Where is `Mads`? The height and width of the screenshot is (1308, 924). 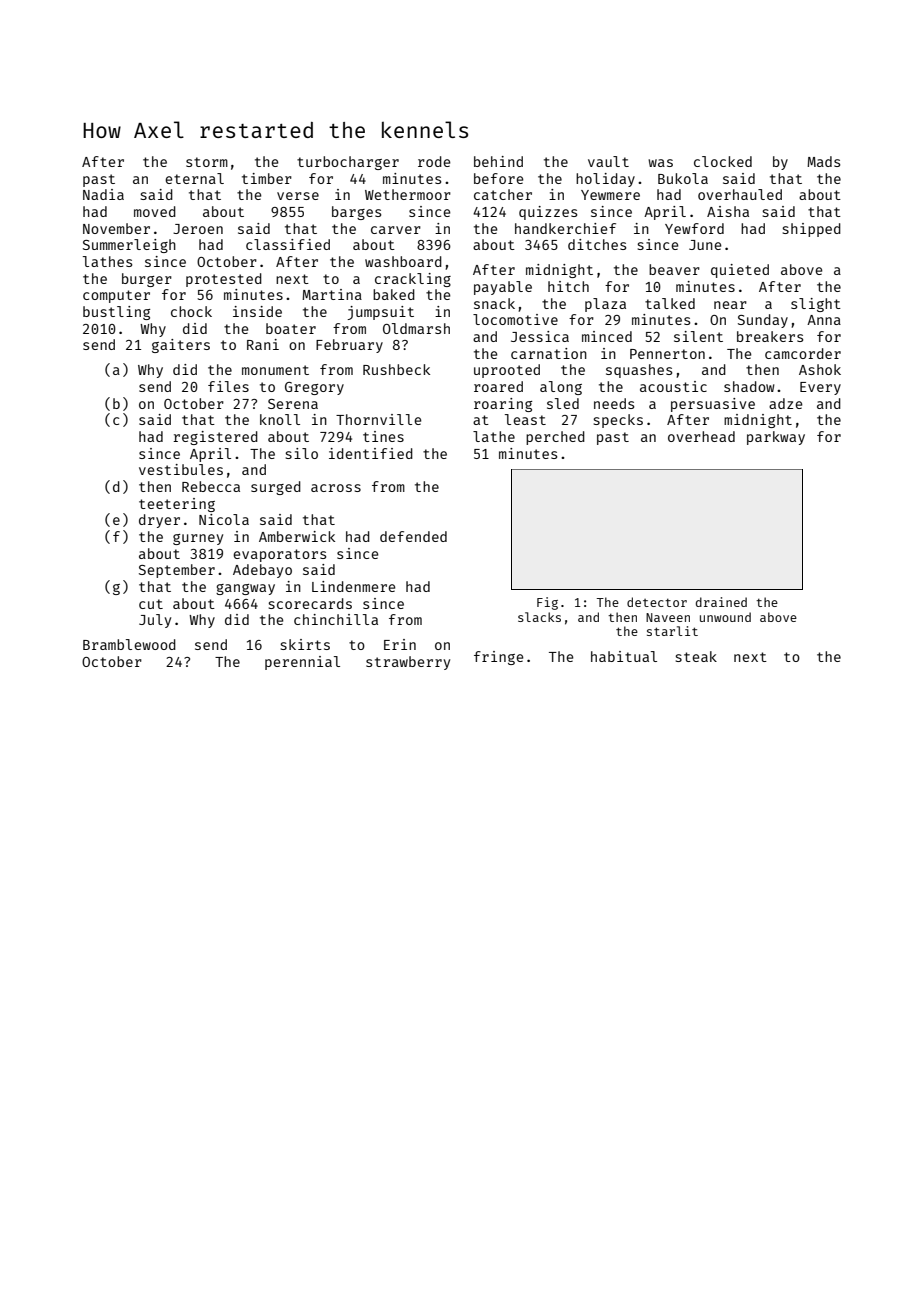 Mads is located at coordinates (823, 161).
